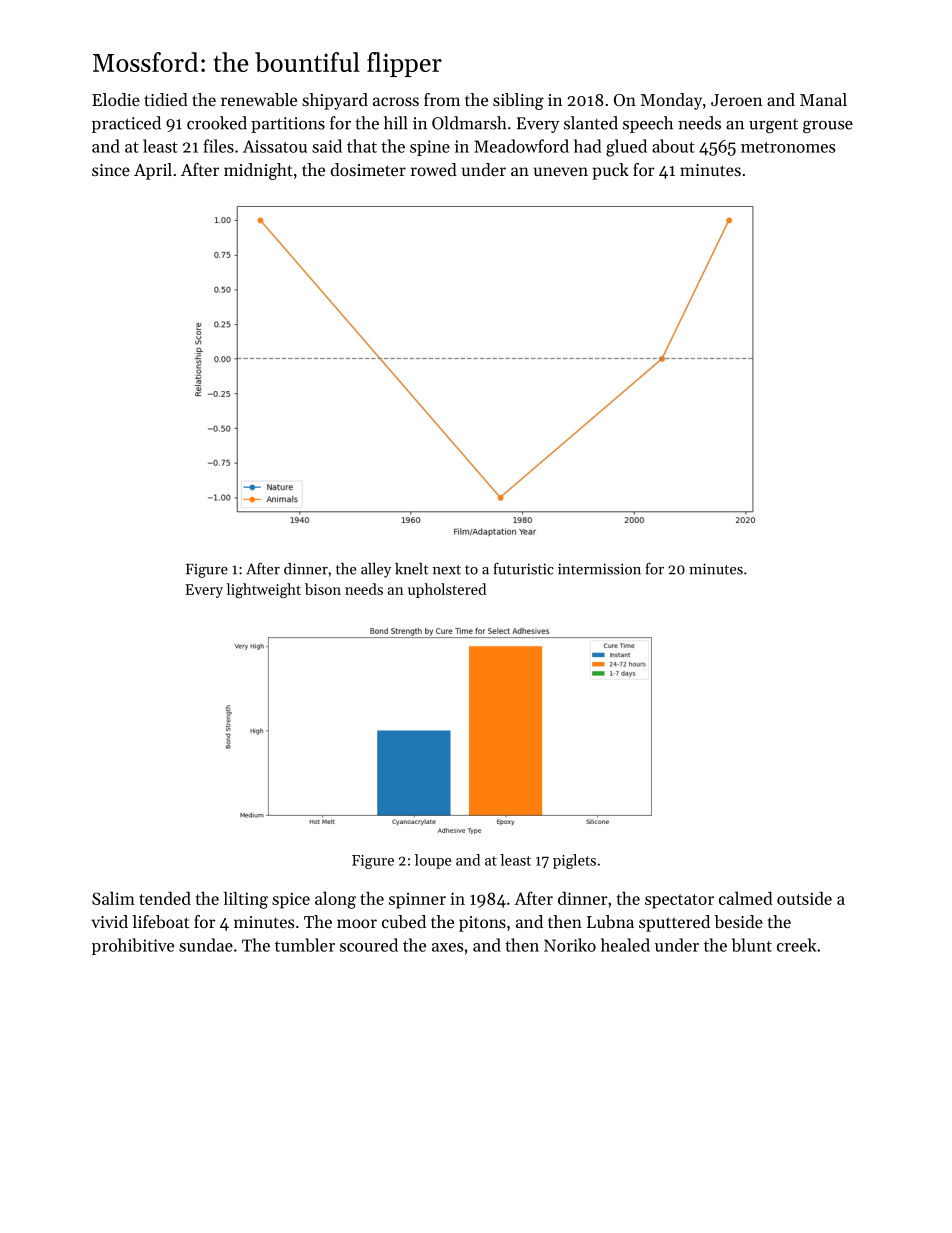  I want to click on Elodie, so click(116, 99).
